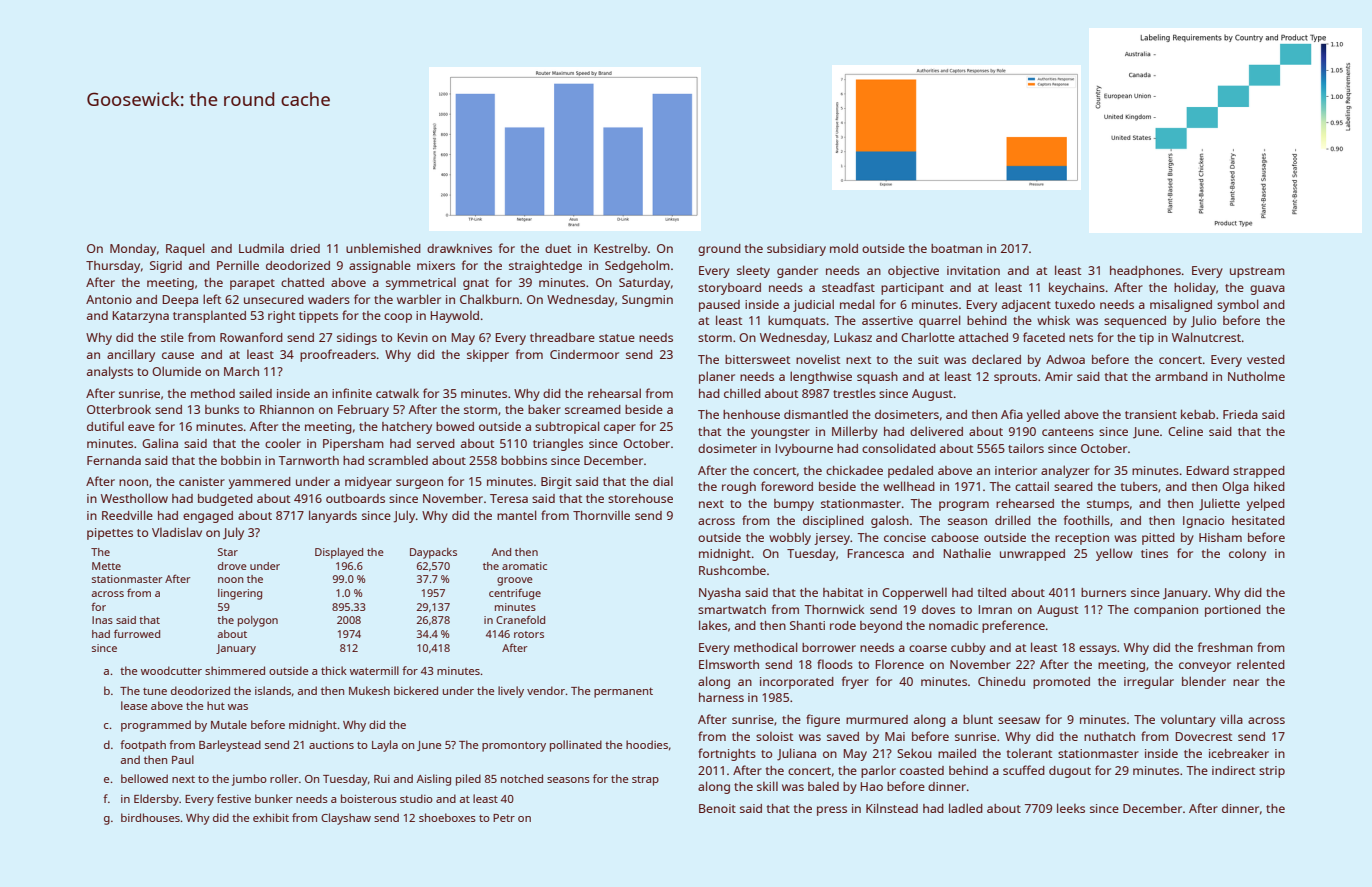 The image size is (1372, 887). What do you see at coordinates (150, 817) in the screenshot?
I see `birdhouses` at bounding box center [150, 817].
